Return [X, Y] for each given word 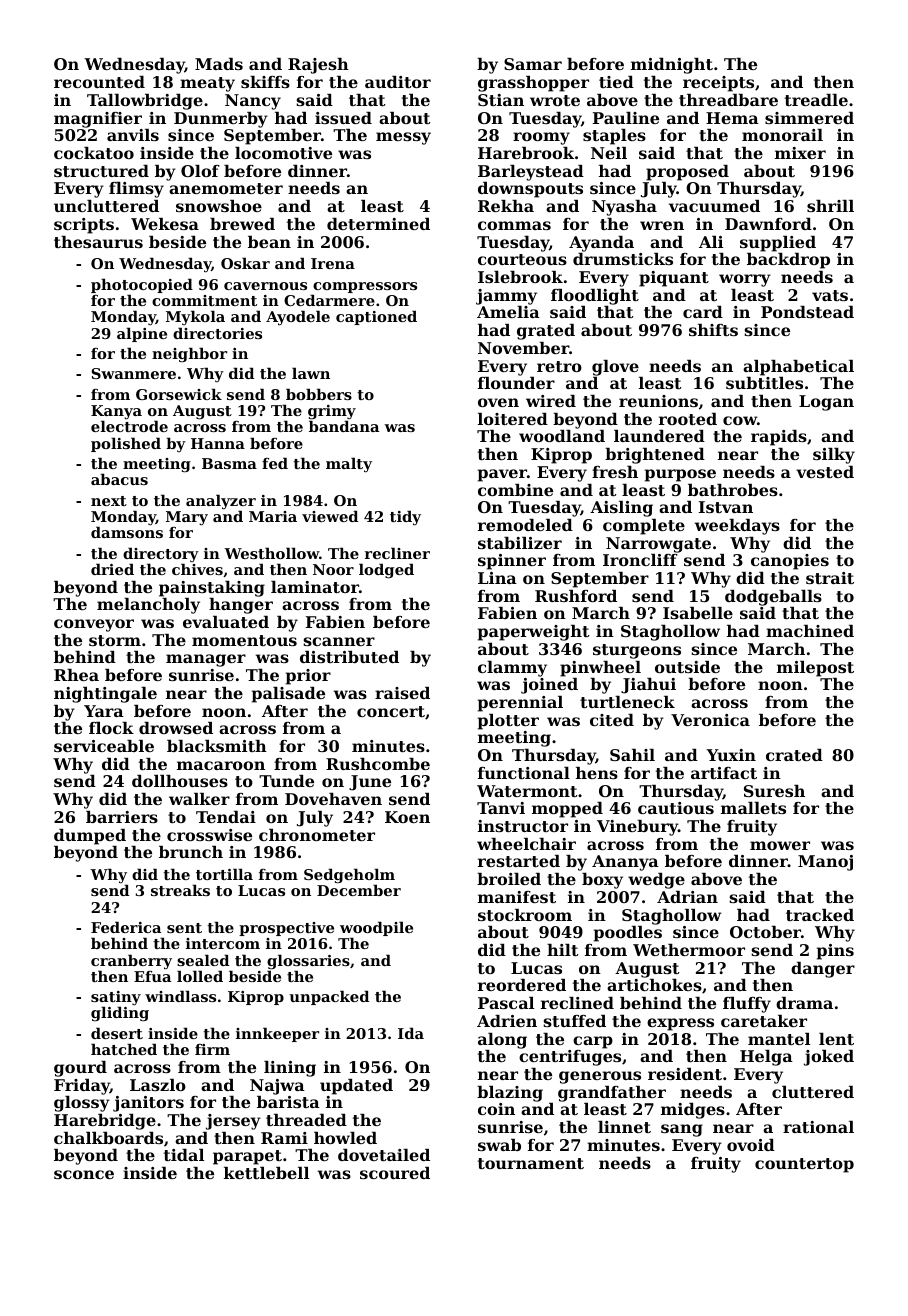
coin [496, 1109]
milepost [815, 669]
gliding [120, 1014]
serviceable [104, 746]
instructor [523, 826]
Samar [533, 64]
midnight [672, 66]
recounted [99, 82]
